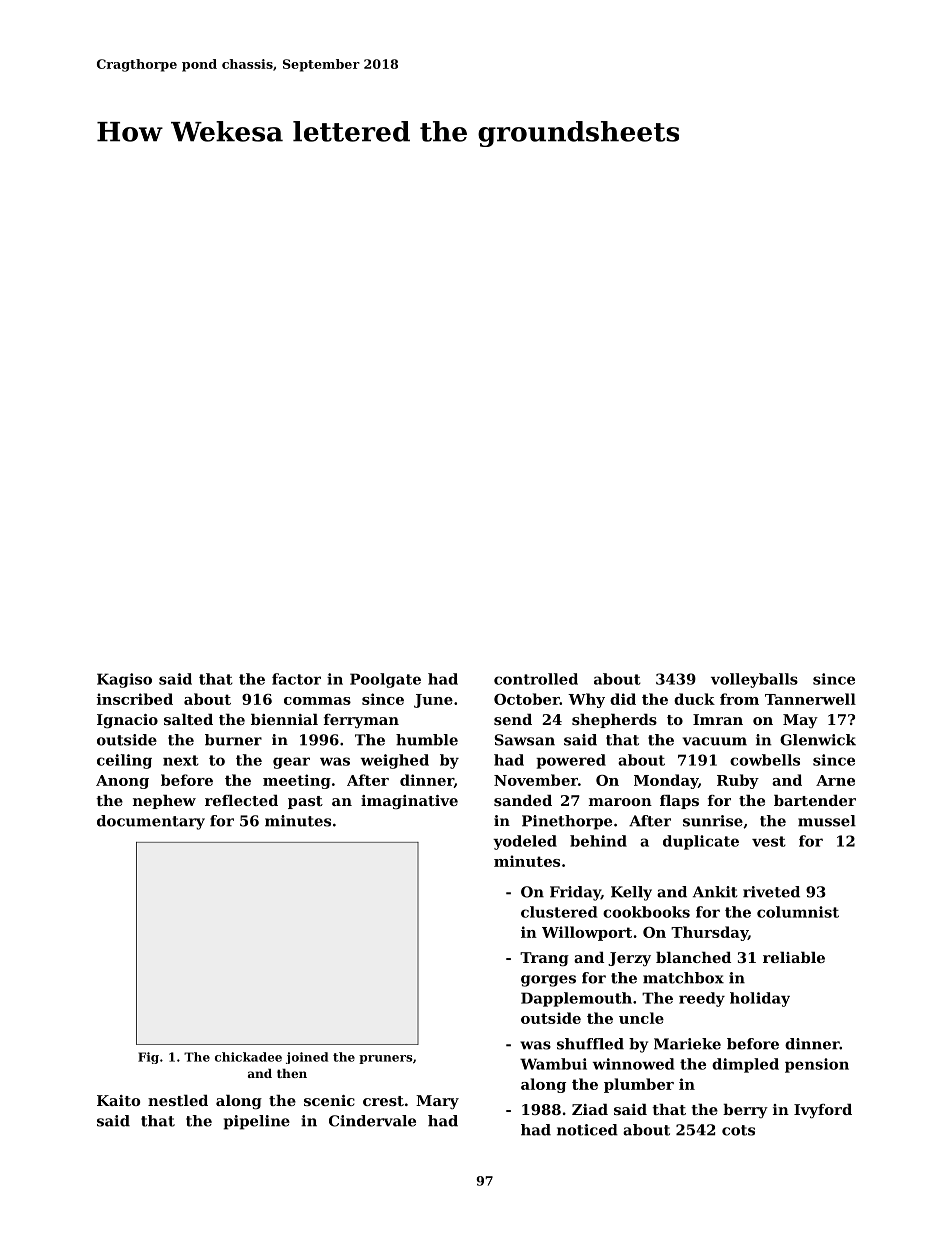 The image size is (952, 1233). What do you see at coordinates (536, 679) in the document?
I see `controlled` at bounding box center [536, 679].
